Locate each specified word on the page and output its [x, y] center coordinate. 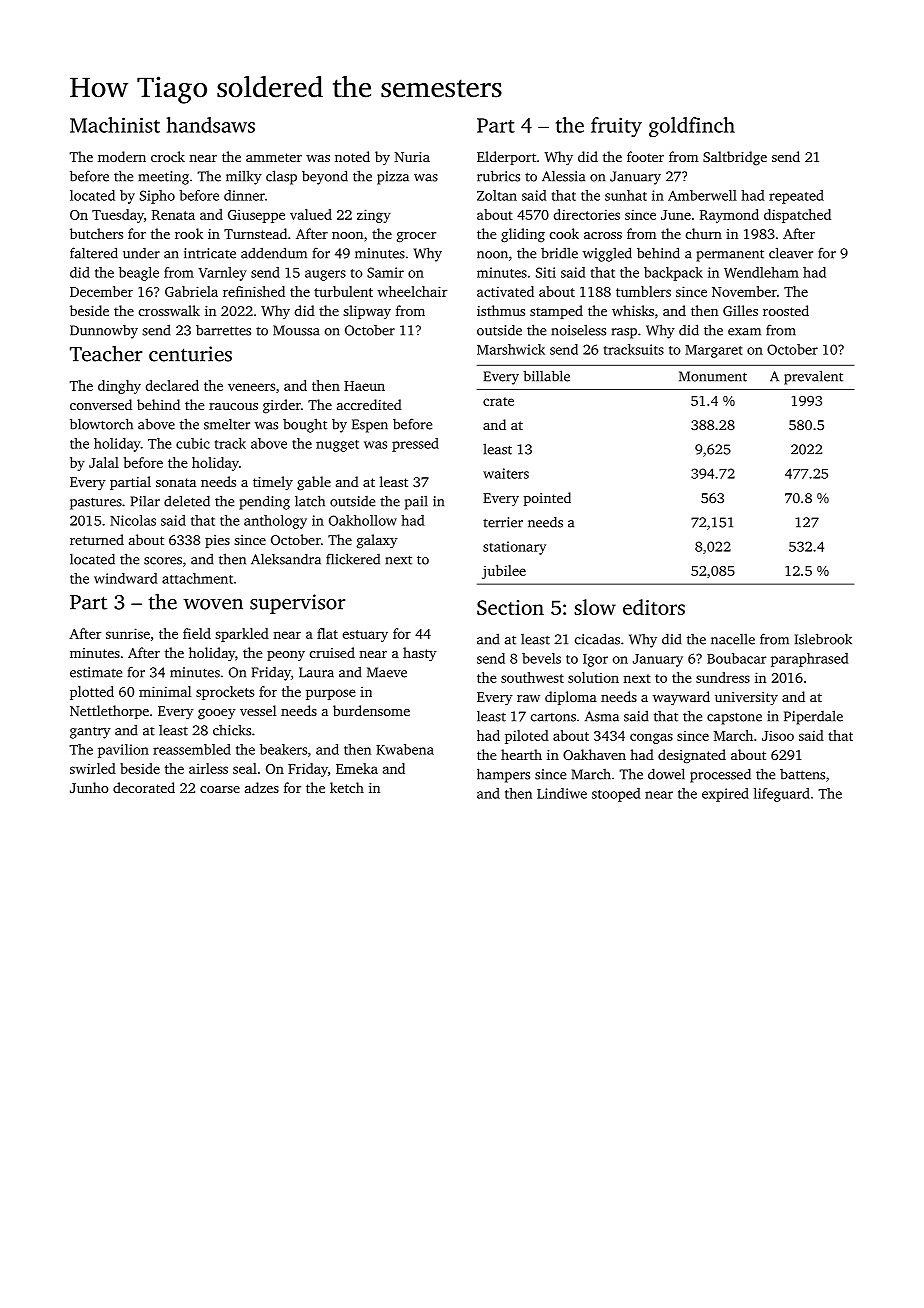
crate [498, 401]
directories [587, 214]
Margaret [714, 351]
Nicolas [133, 520]
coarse [220, 789]
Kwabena [405, 749]
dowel [666, 774]
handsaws [211, 125]
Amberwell [702, 195]
